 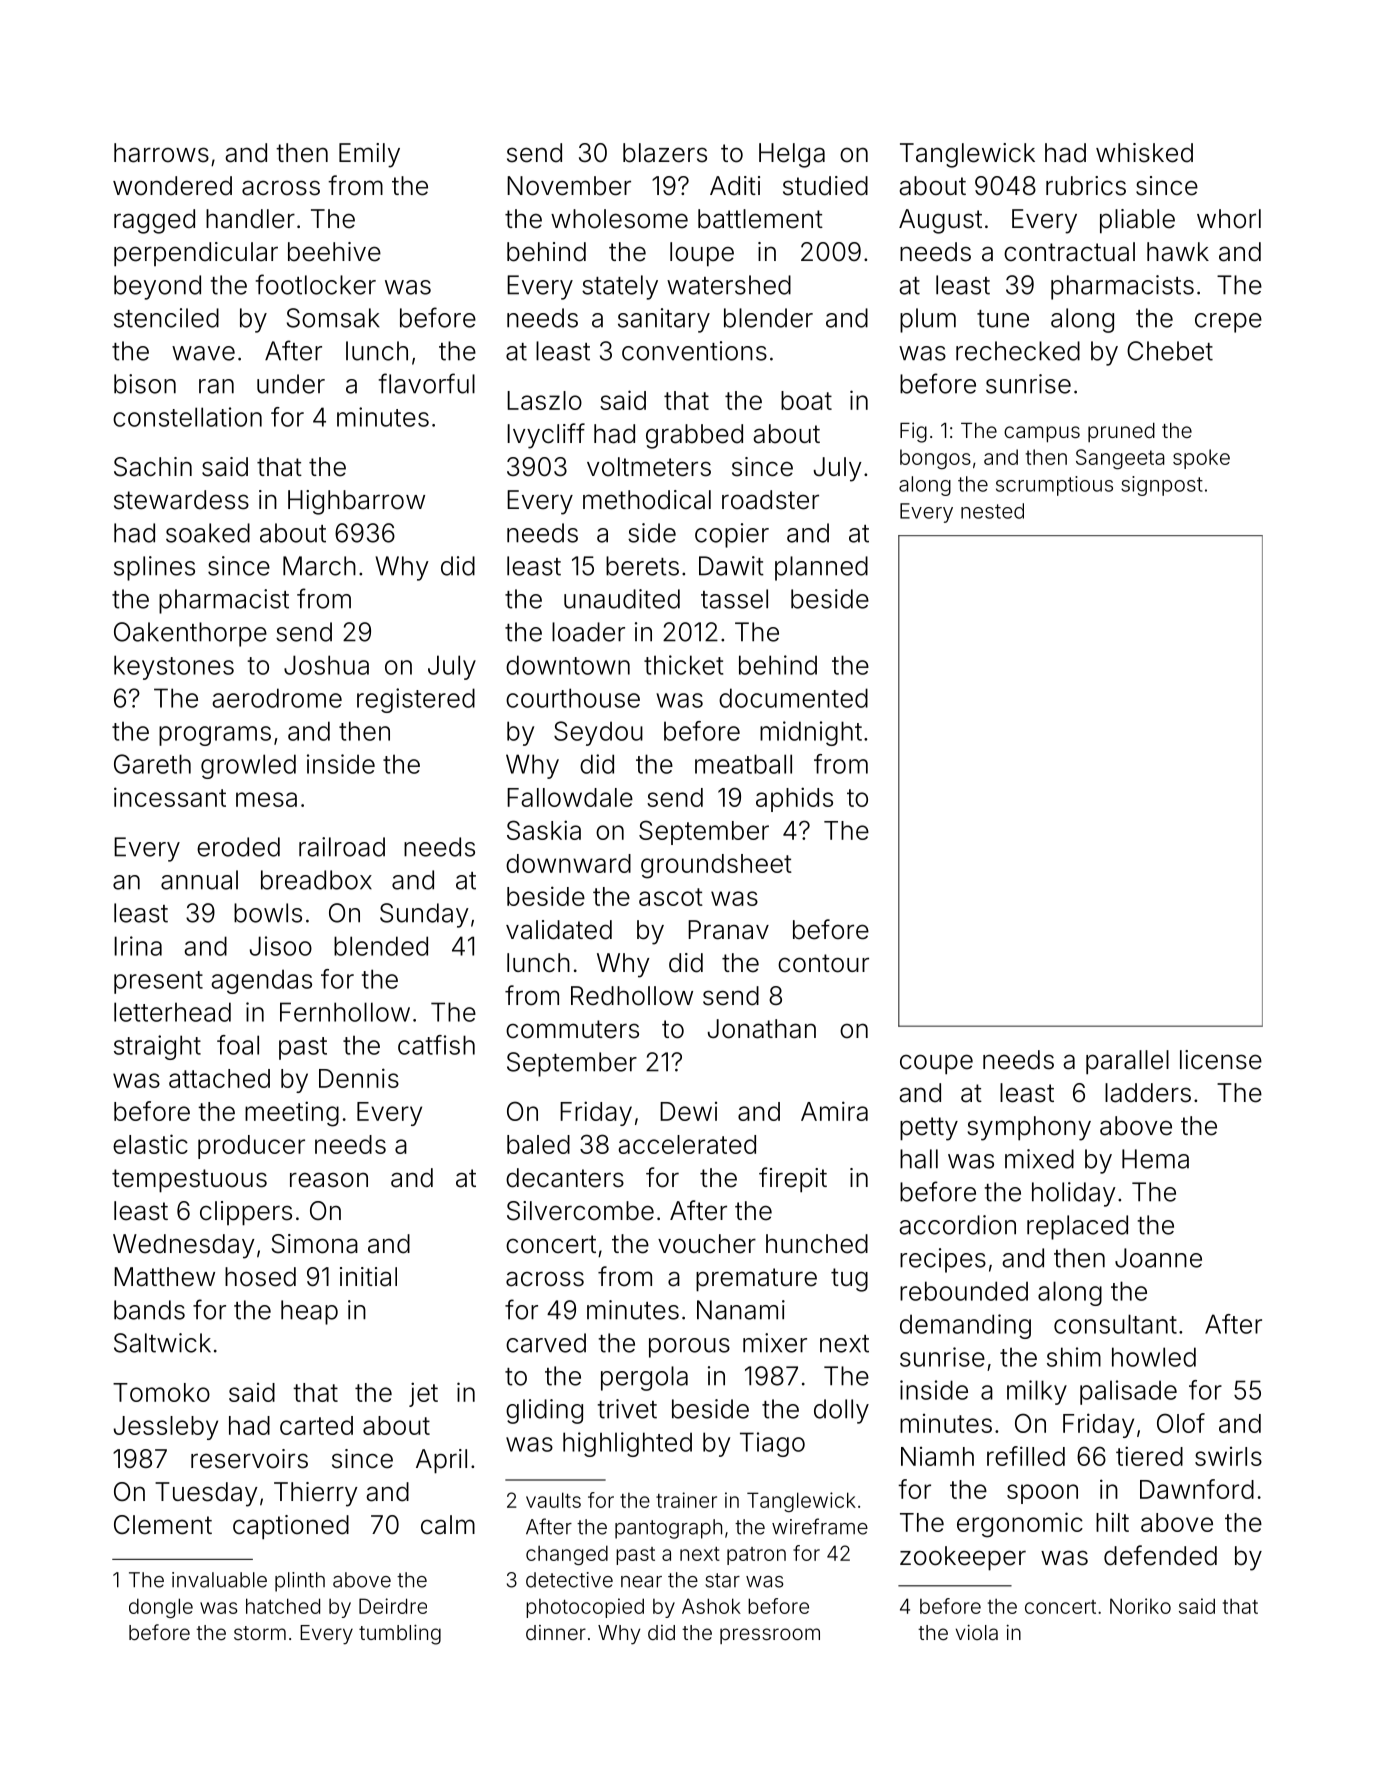 What do you see at coordinates (644, 1378) in the screenshot?
I see `pergola` at bounding box center [644, 1378].
